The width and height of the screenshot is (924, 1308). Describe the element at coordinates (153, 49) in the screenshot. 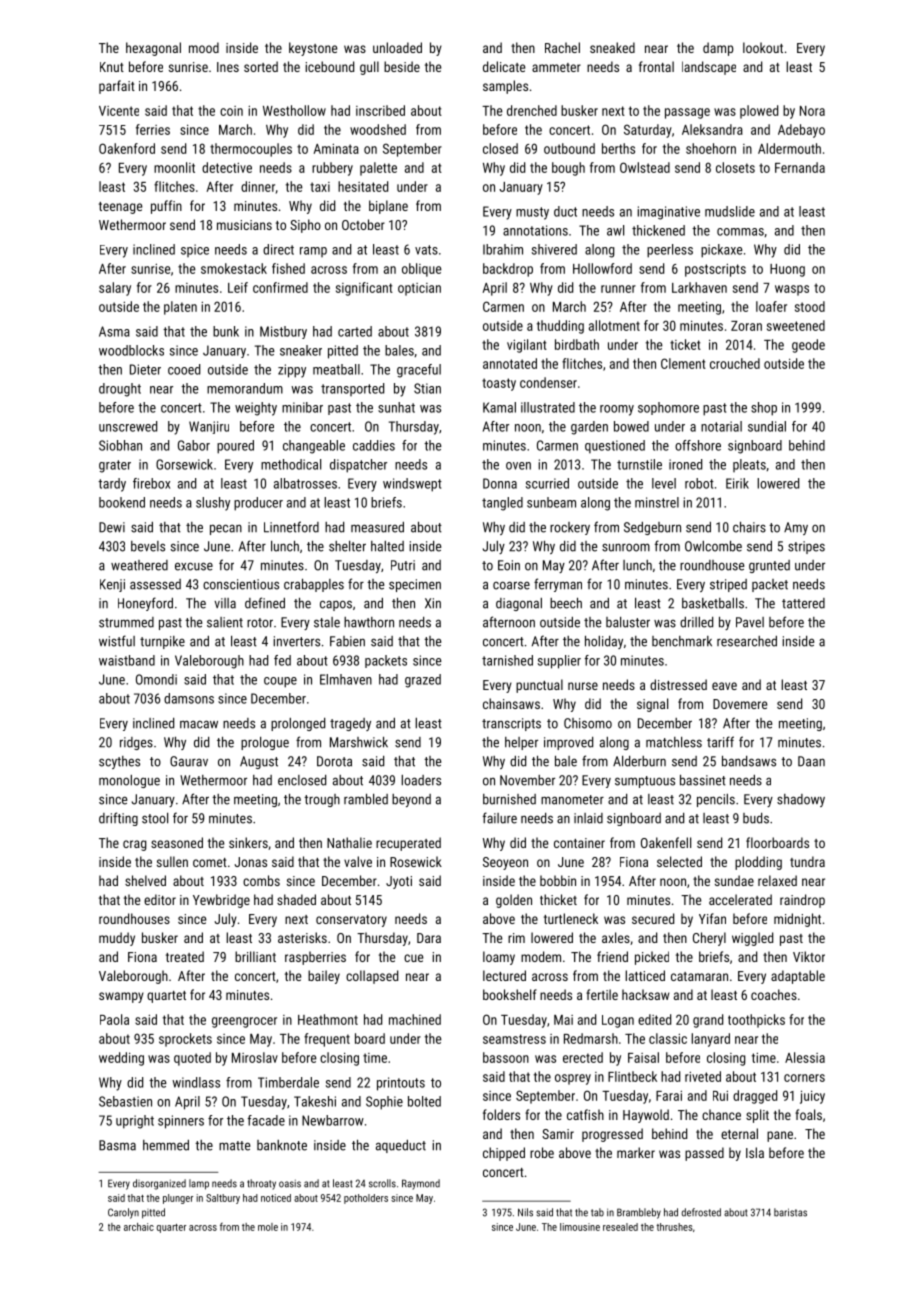

I see `hexagonal` at that location.
